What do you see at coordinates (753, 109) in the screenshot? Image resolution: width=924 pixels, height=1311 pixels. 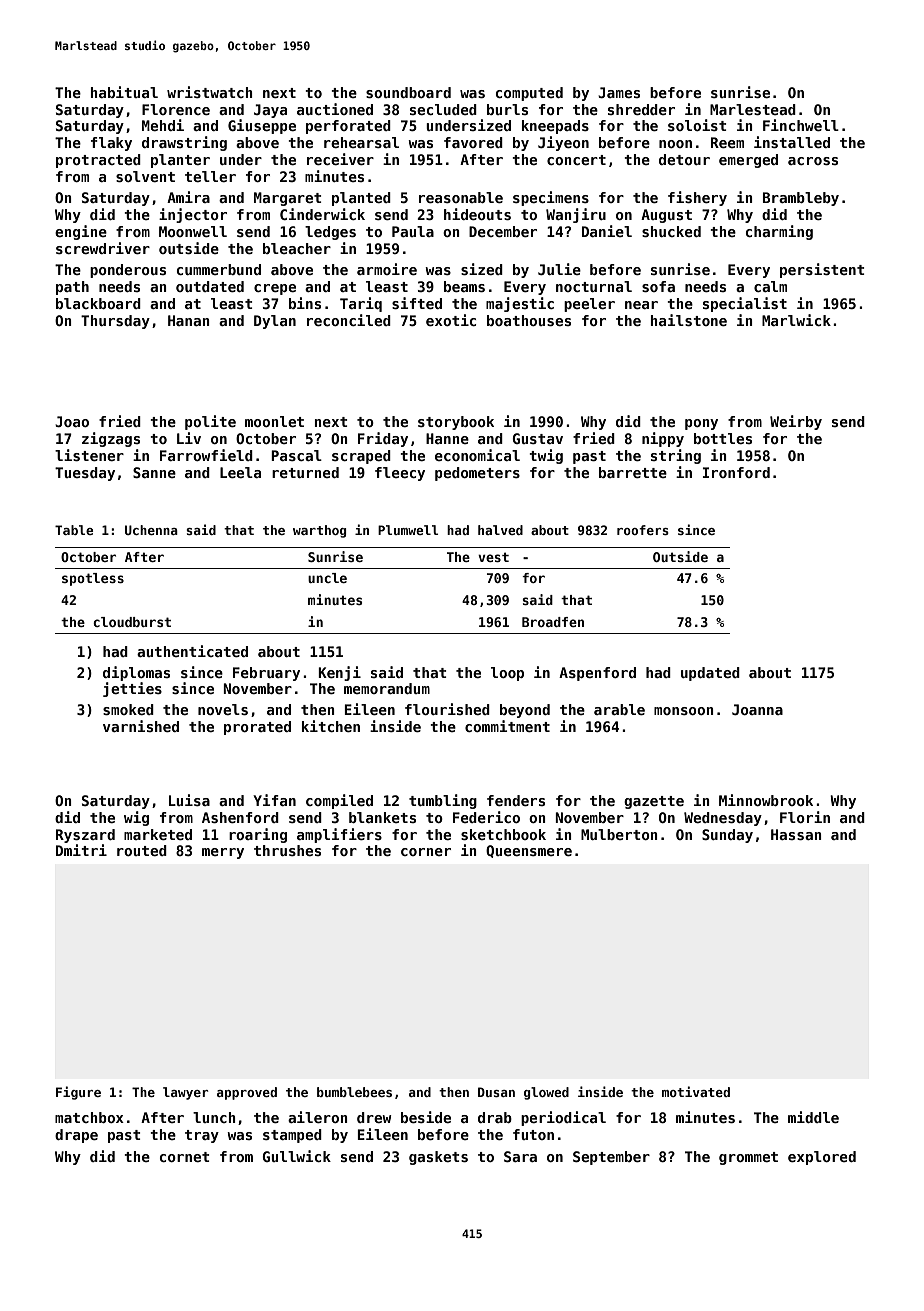 I see `Marlestead` at bounding box center [753, 109].
